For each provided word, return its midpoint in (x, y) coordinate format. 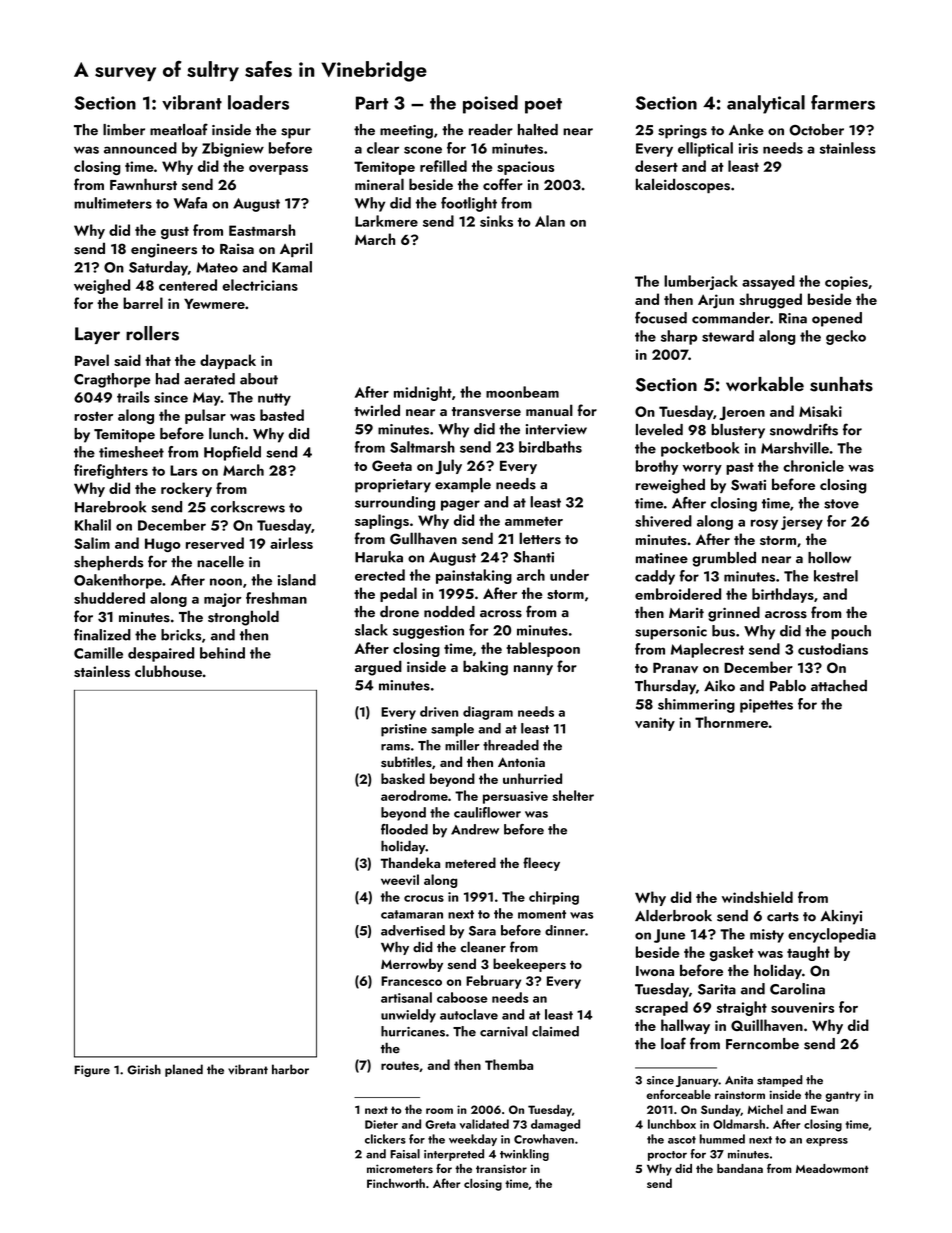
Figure (92, 1071)
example (463, 485)
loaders (258, 102)
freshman (276, 598)
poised (490, 104)
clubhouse (168, 671)
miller (462, 745)
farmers (843, 102)
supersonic (671, 633)
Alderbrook (673, 916)
